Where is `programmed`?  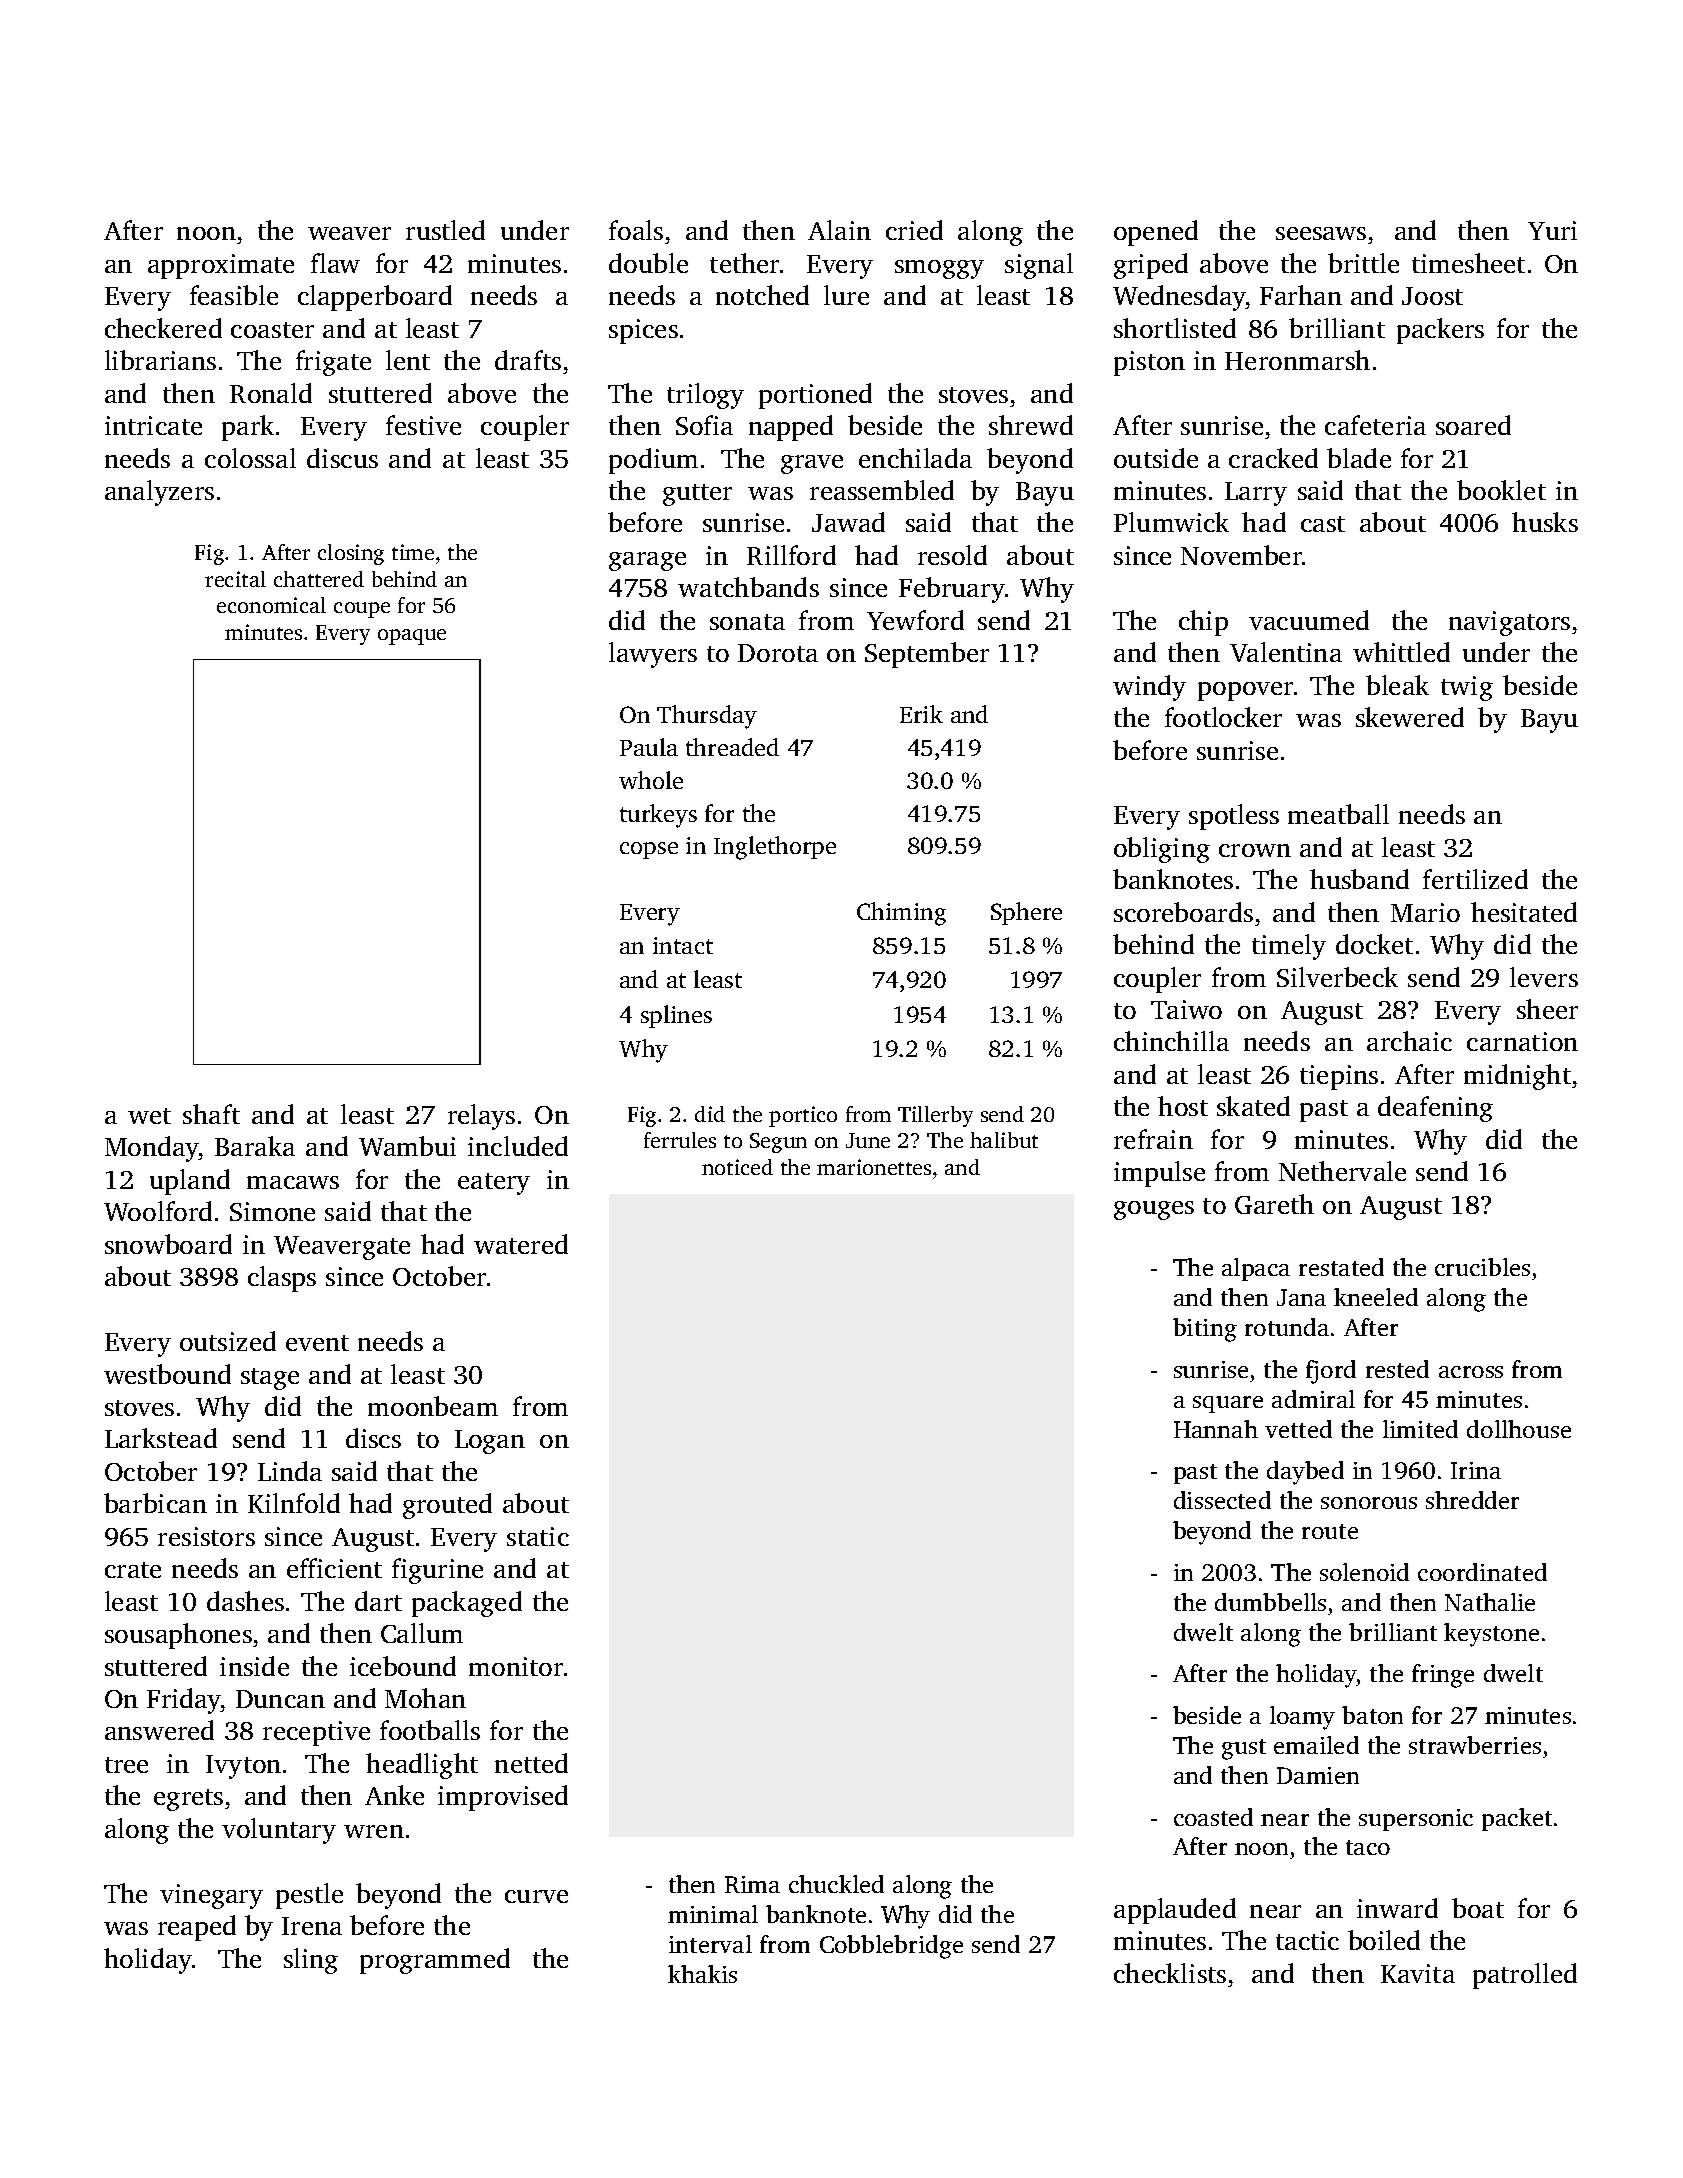 programmed is located at coordinates (435, 1961).
